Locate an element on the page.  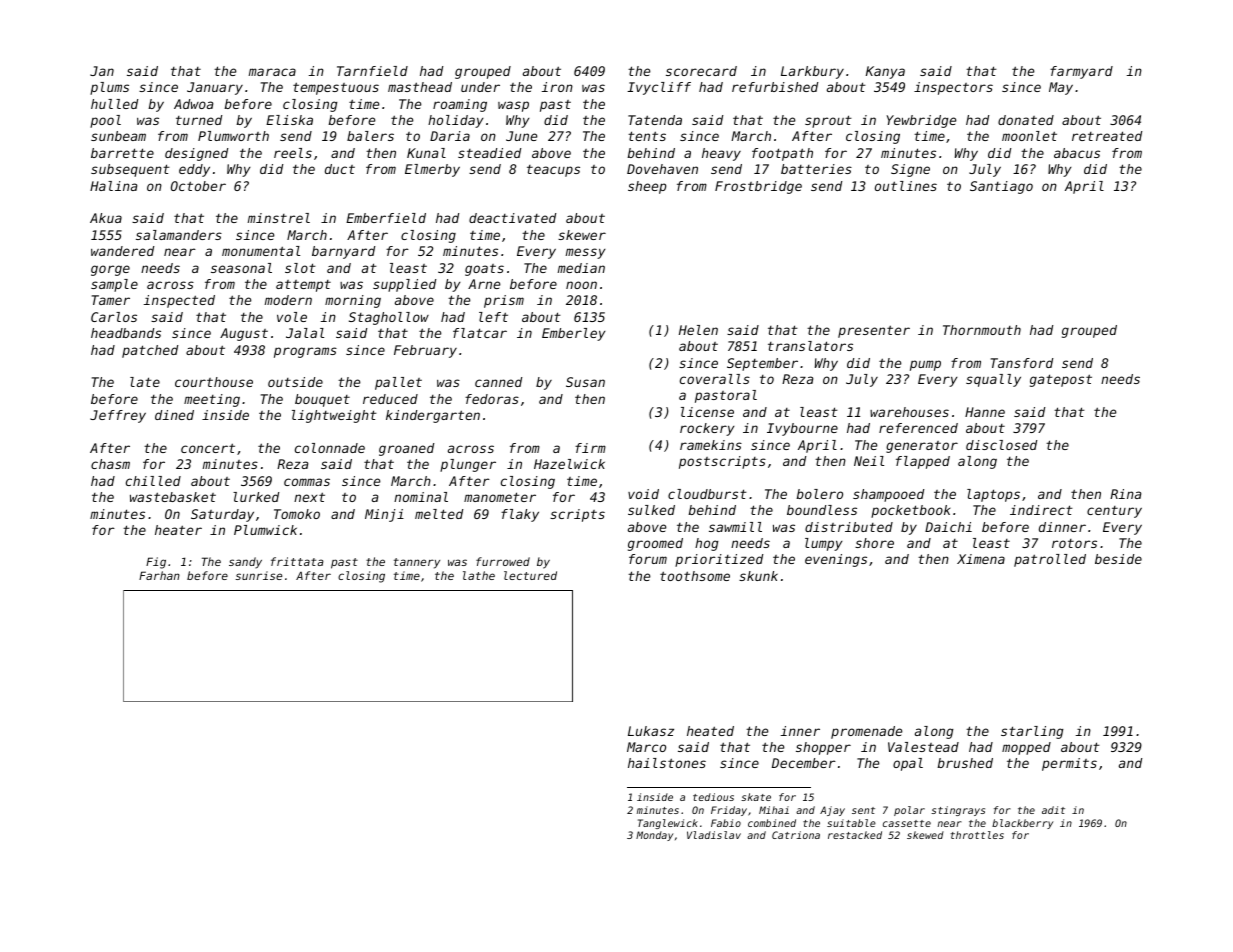
chasm is located at coordinates (110, 464).
